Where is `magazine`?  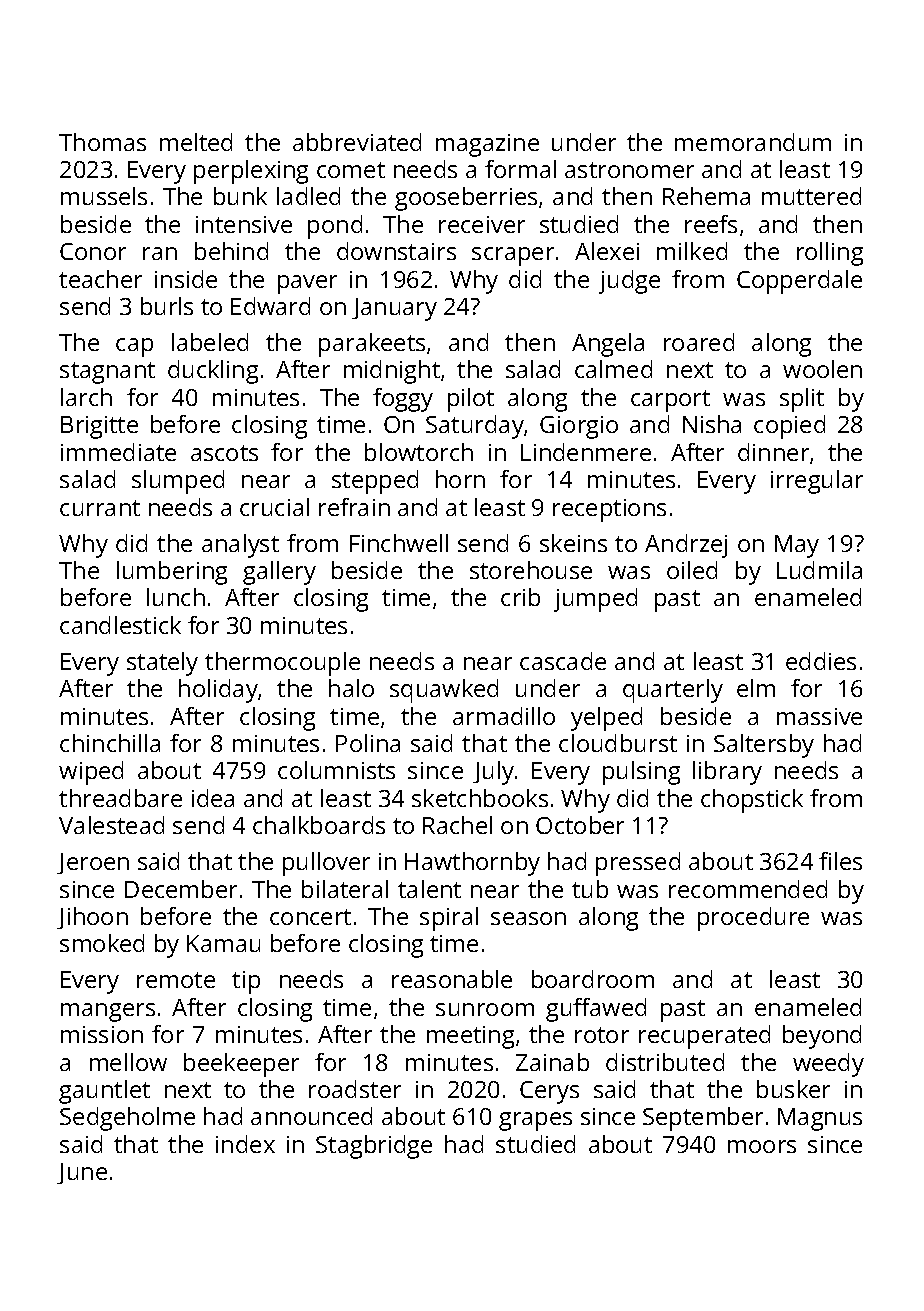
magazine is located at coordinates (487, 145).
